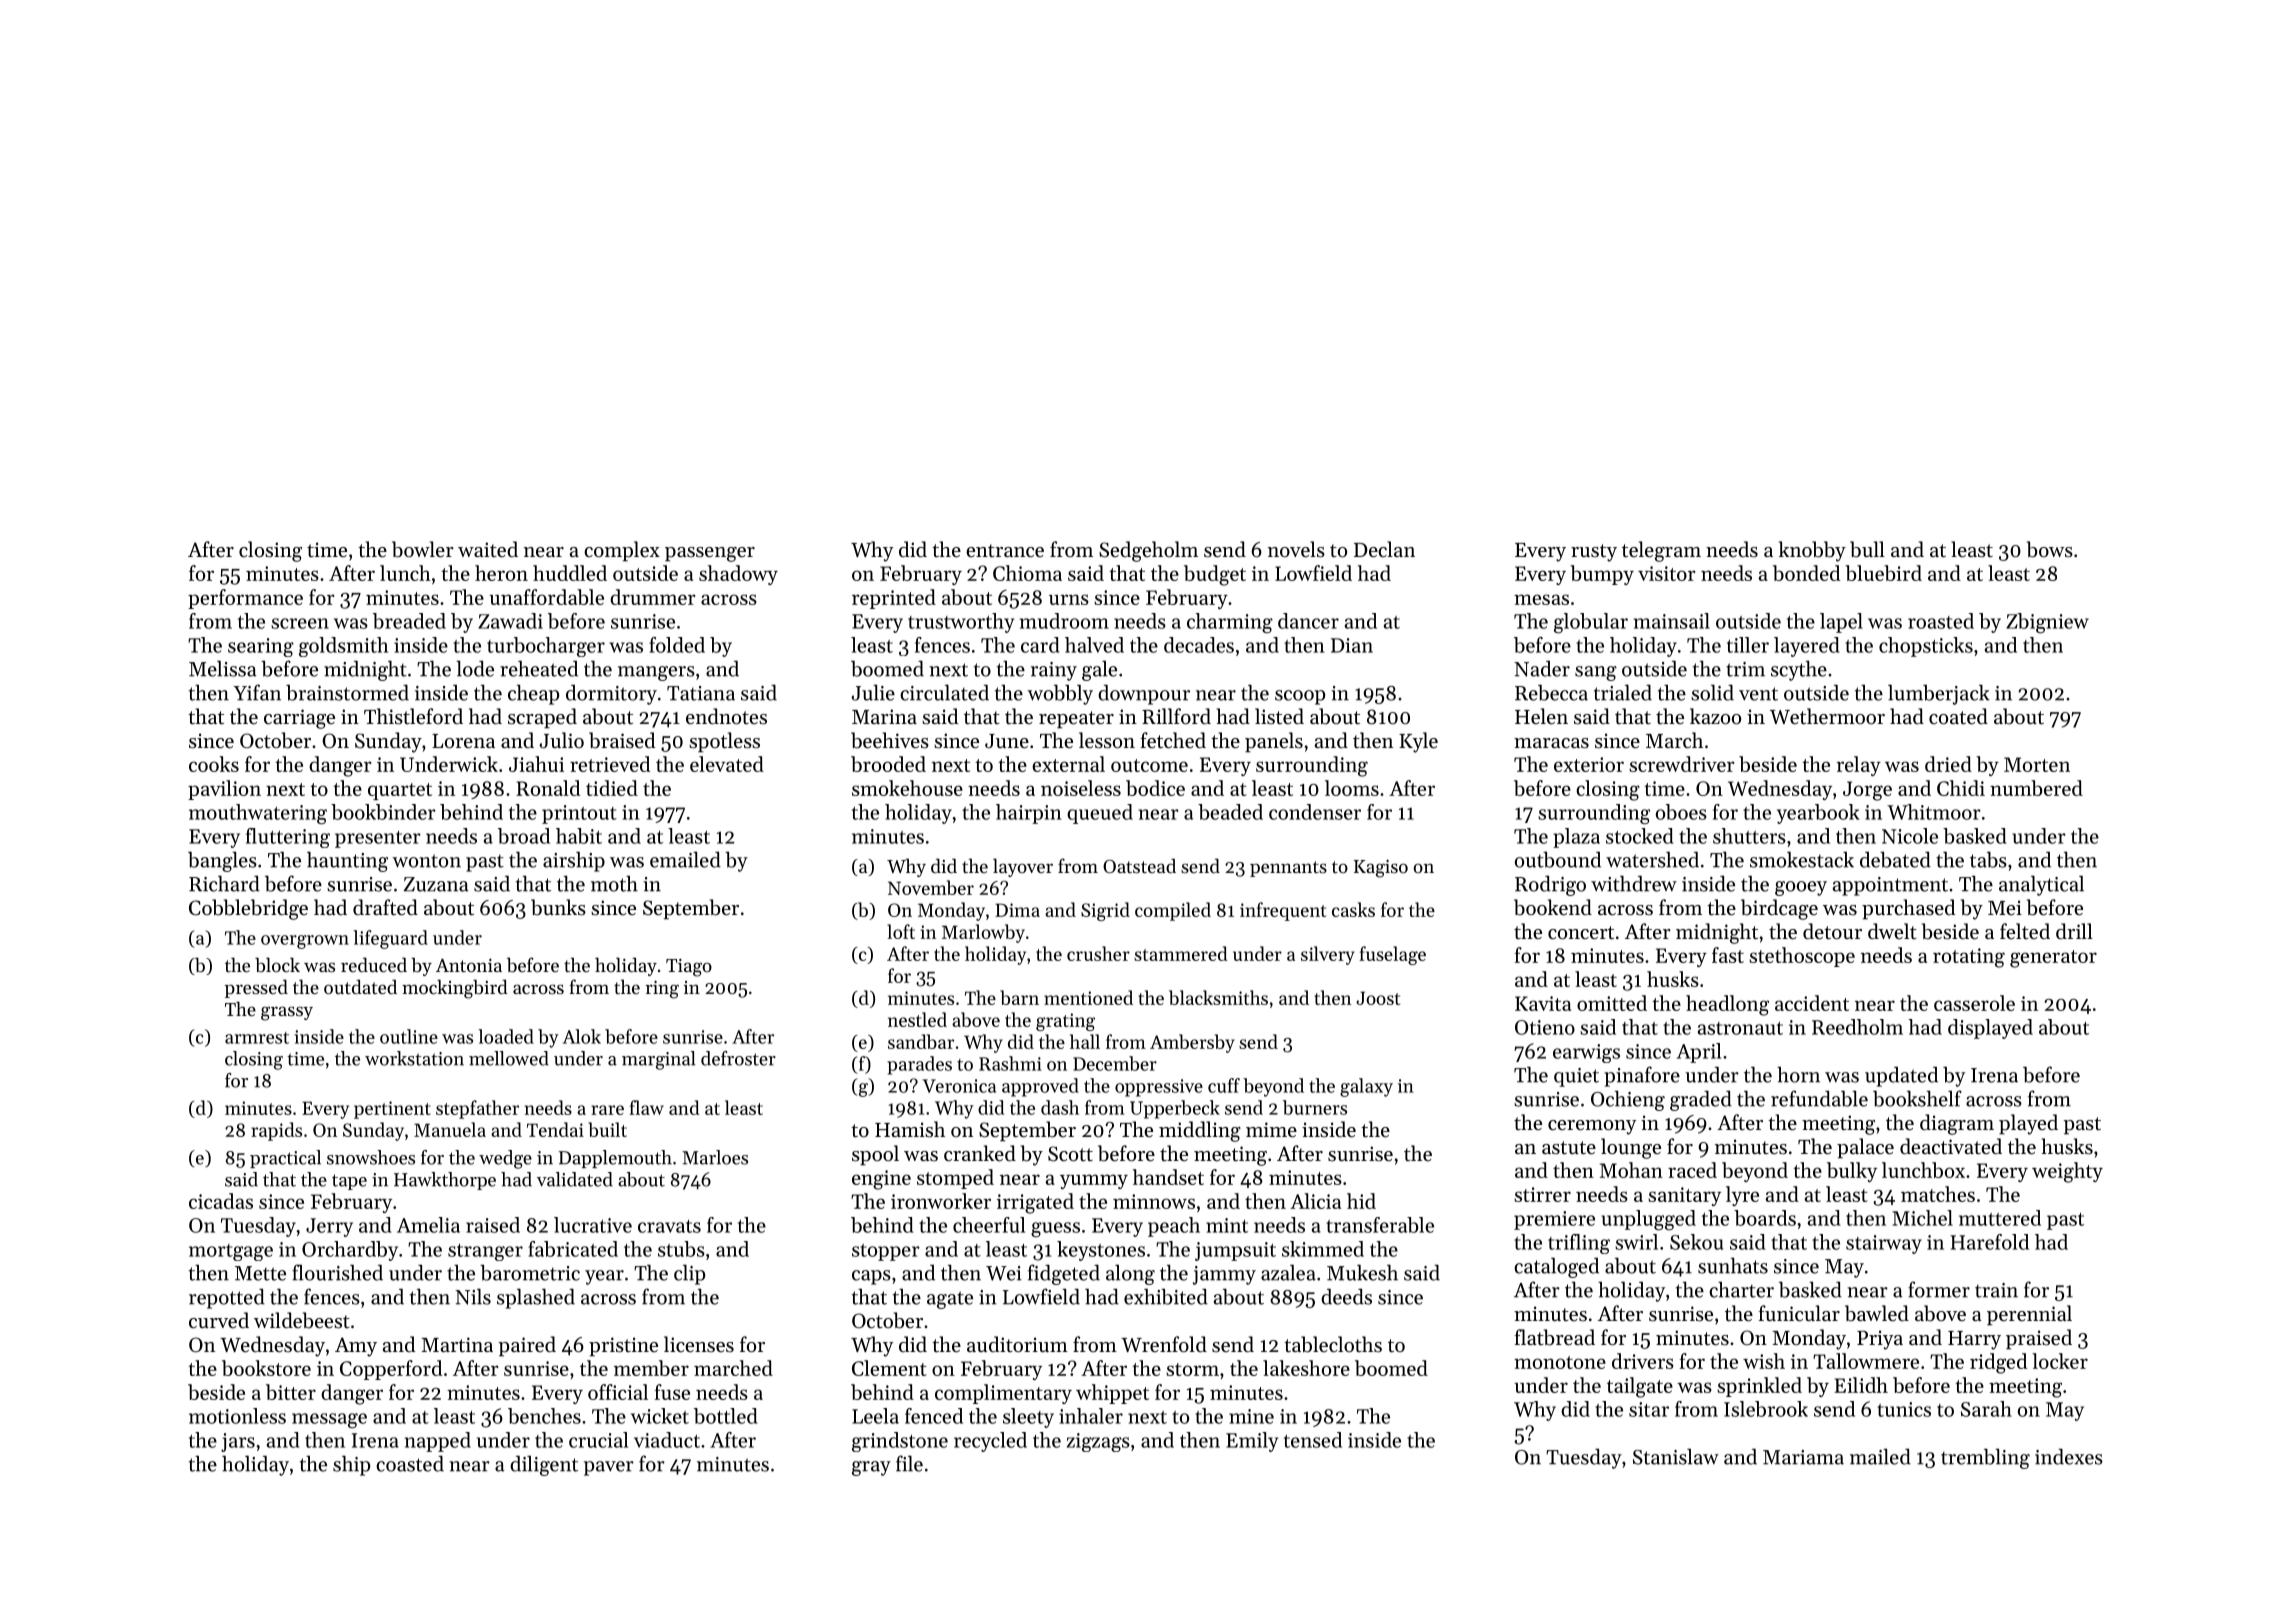 The height and width of the document is (1620, 2292). I want to click on entrance, so click(1005, 551).
